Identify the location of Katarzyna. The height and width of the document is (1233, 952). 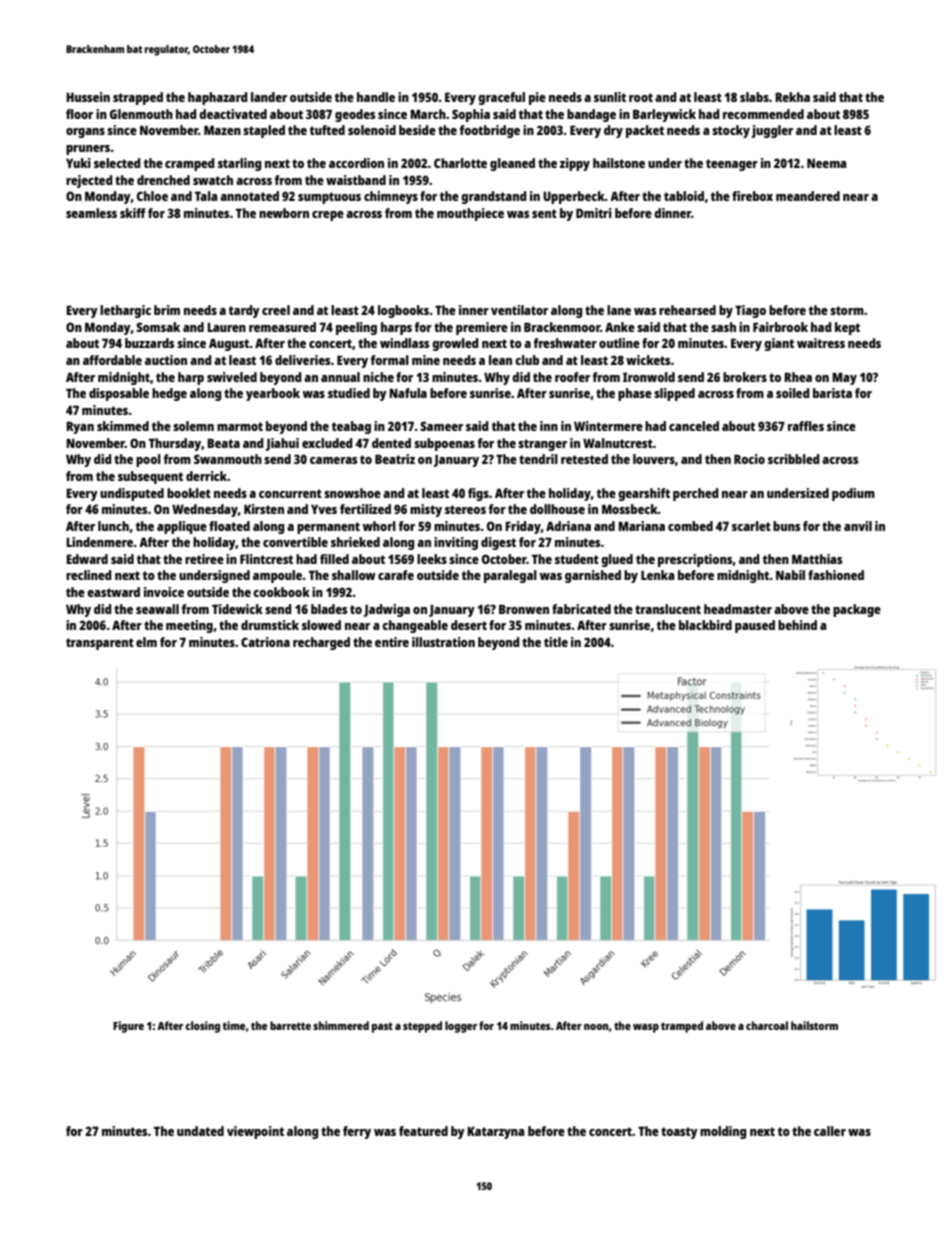
(495, 1132).
